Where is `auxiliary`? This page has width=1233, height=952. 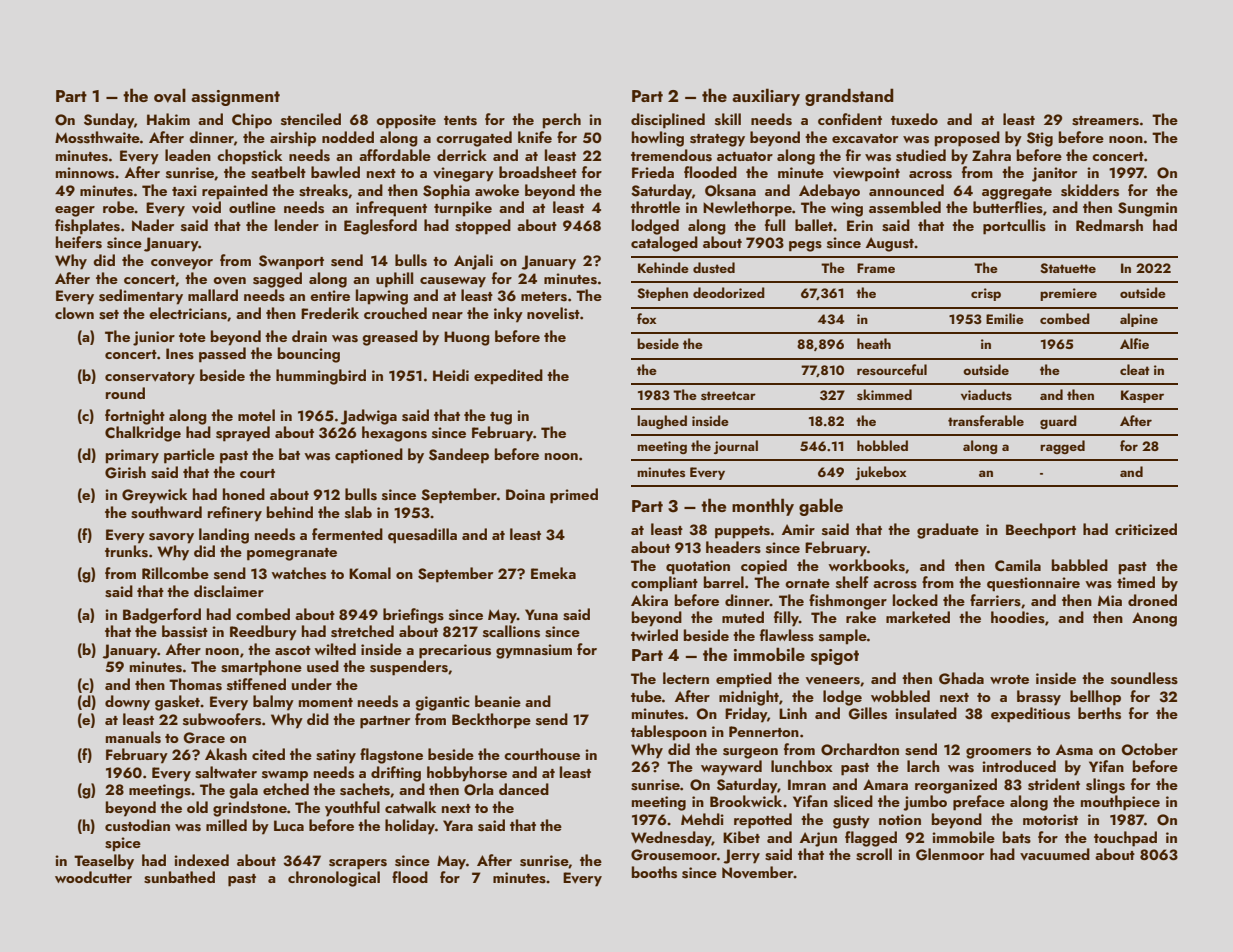
auxiliary is located at coordinates (766, 97).
